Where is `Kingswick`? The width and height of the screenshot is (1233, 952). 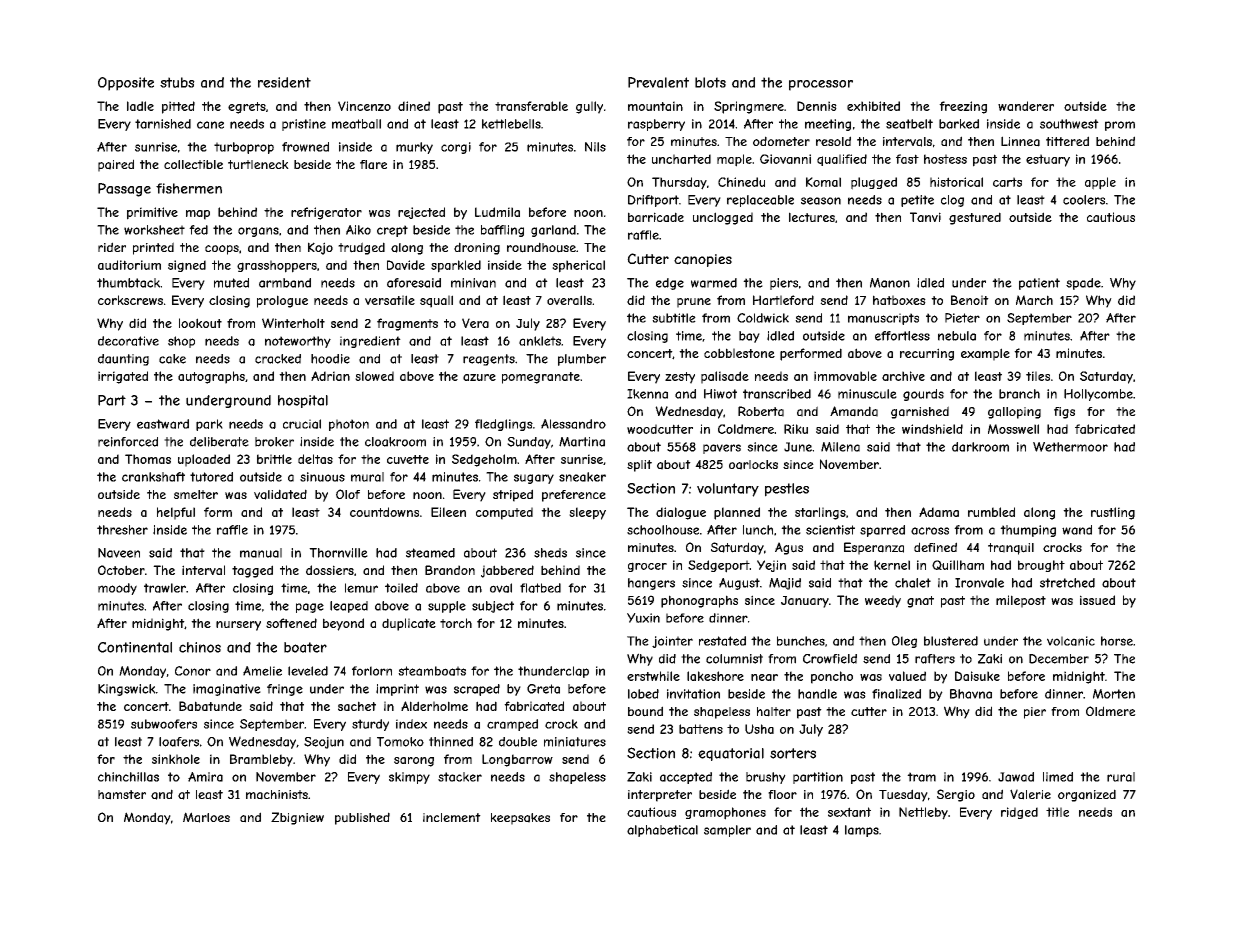 Kingswick is located at coordinates (127, 690).
